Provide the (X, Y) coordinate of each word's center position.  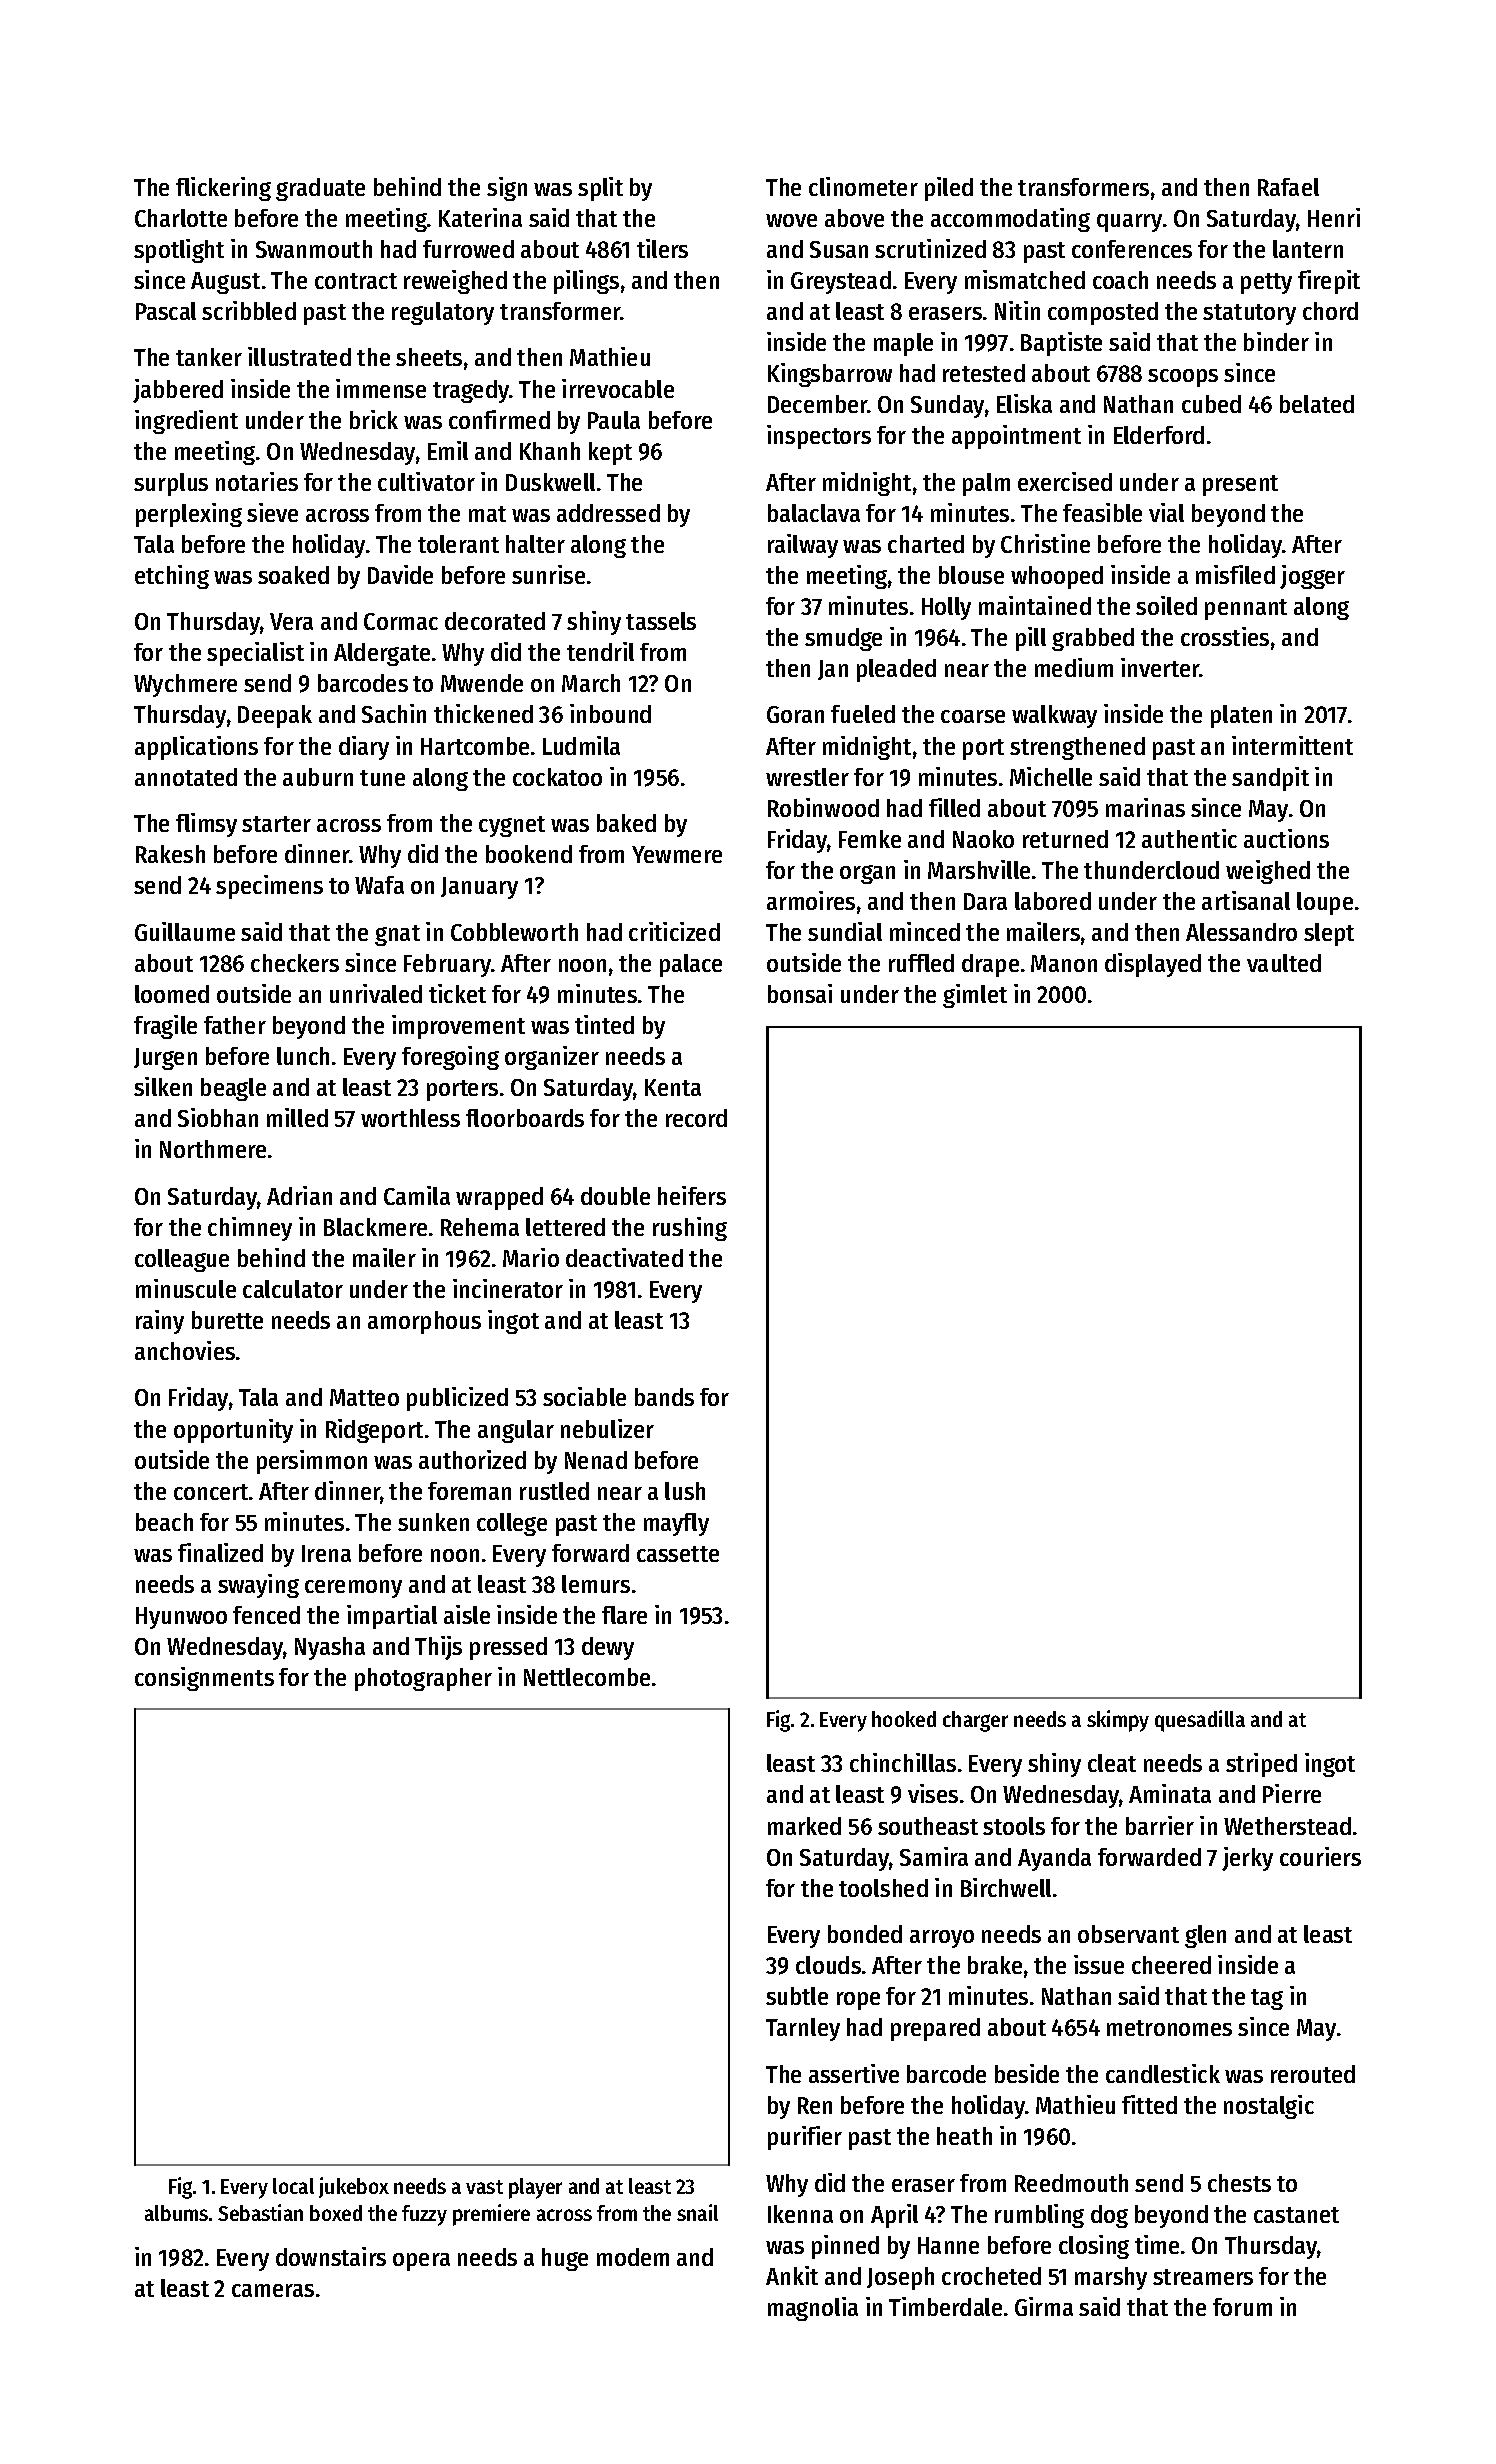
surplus (171, 484)
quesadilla (1200, 1721)
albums (176, 2213)
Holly (946, 608)
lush (685, 1491)
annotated (186, 777)
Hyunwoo (181, 1618)
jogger (1312, 577)
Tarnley (803, 2029)
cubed (1211, 404)
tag (1267, 1999)
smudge (843, 639)
